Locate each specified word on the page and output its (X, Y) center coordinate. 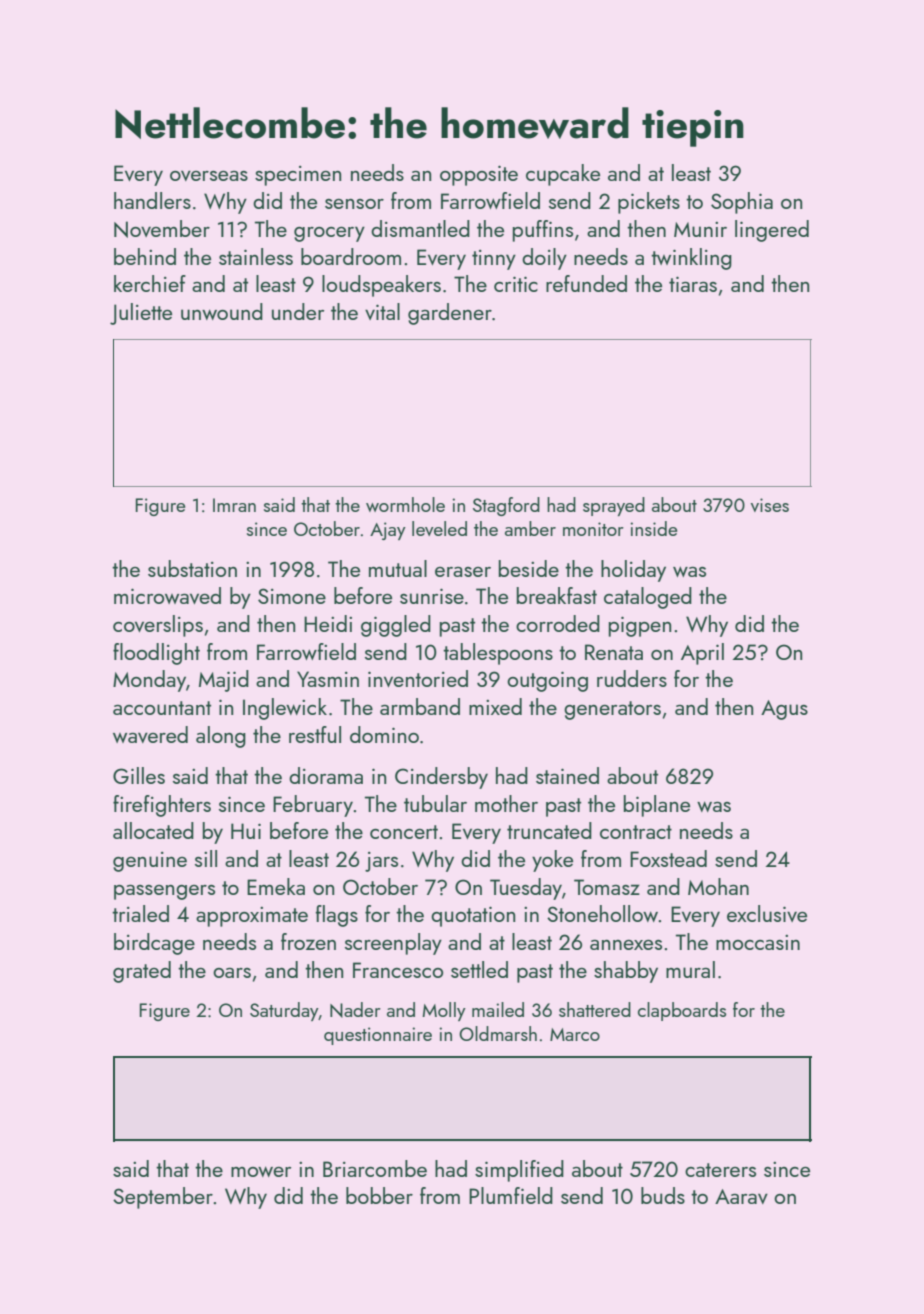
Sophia (742, 203)
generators (612, 710)
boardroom (351, 256)
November (162, 229)
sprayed (614, 506)
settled (479, 969)
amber (530, 528)
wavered (150, 734)
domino (384, 734)
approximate (252, 917)
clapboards (682, 1011)
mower (261, 1171)
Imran (234, 505)
